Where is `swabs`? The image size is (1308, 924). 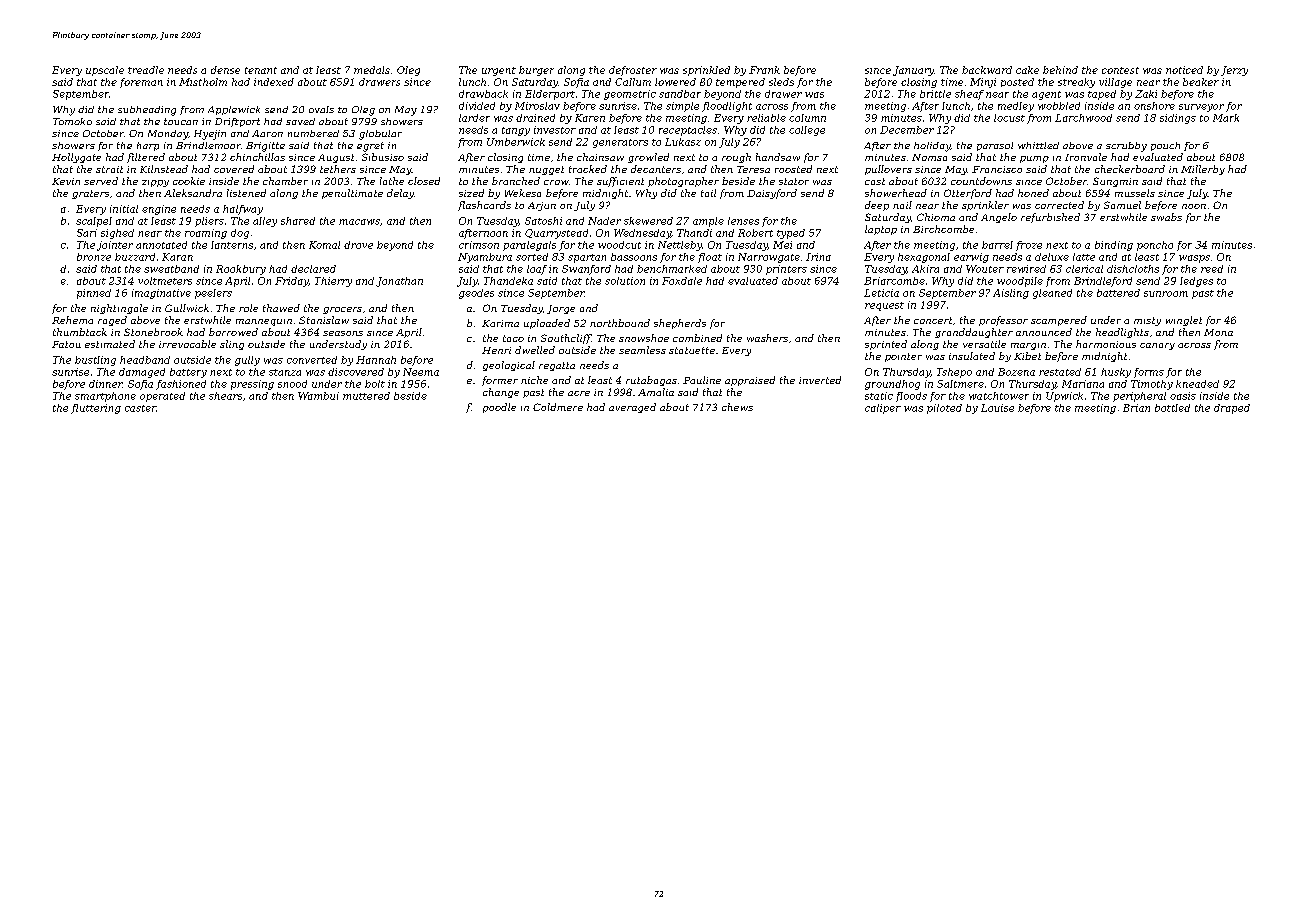 swabs is located at coordinates (1166, 217).
